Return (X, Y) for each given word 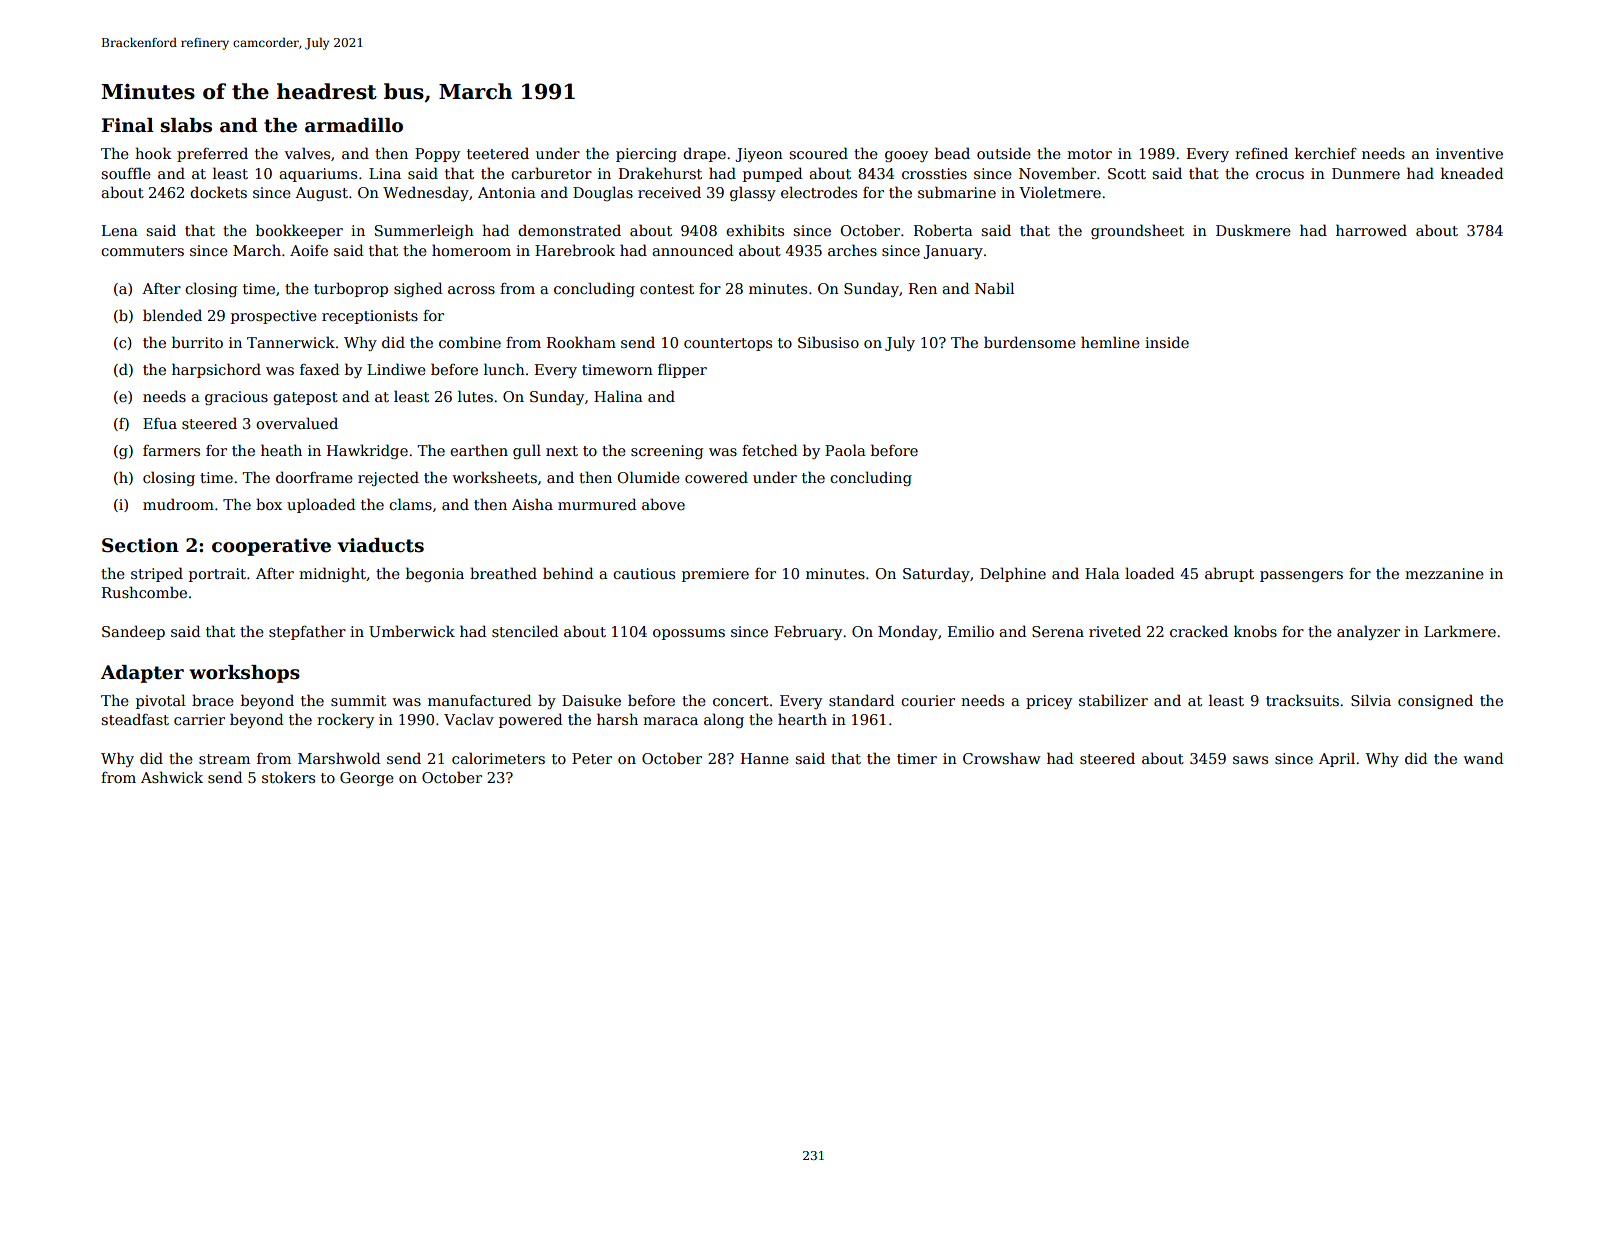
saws (1250, 760)
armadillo (354, 125)
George (367, 779)
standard (861, 700)
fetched (769, 450)
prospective (274, 317)
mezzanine (1444, 573)
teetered (498, 153)
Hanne (765, 758)
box (269, 504)
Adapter (142, 674)
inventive (1469, 153)
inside (1167, 342)
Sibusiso (828, 342)
